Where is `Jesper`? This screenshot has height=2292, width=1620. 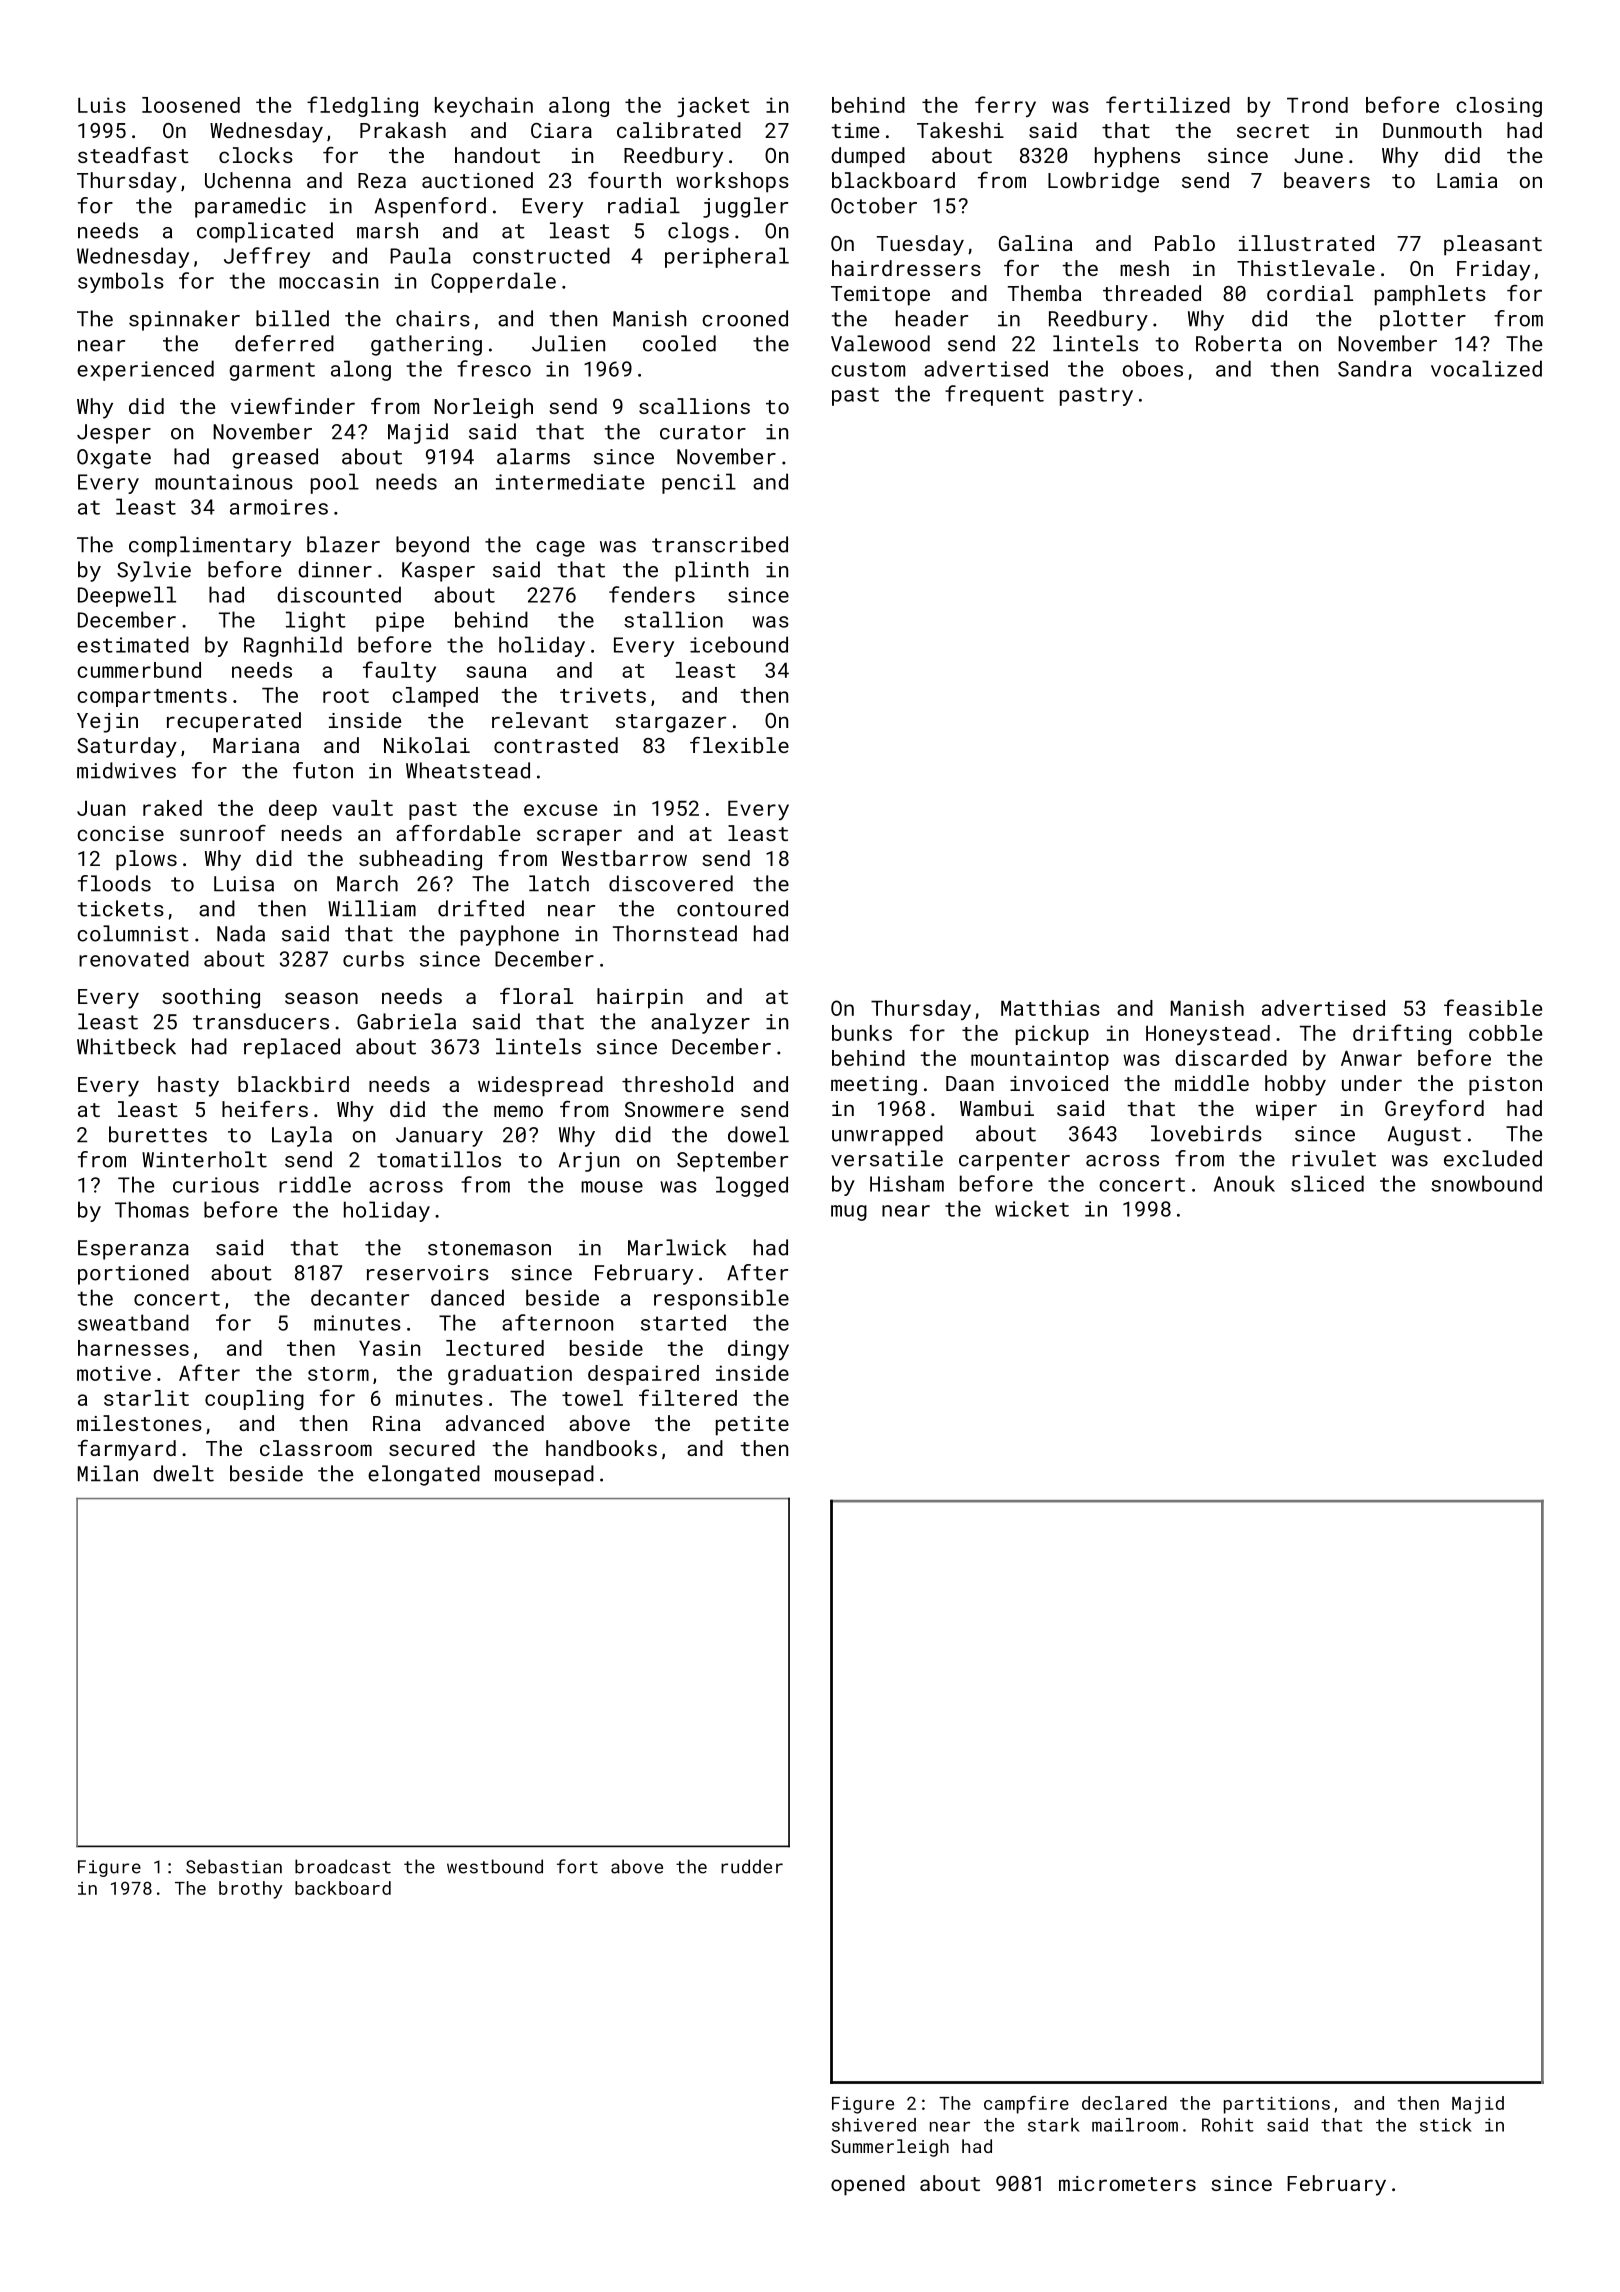 Jesper is located at coordinates (114, 434).
